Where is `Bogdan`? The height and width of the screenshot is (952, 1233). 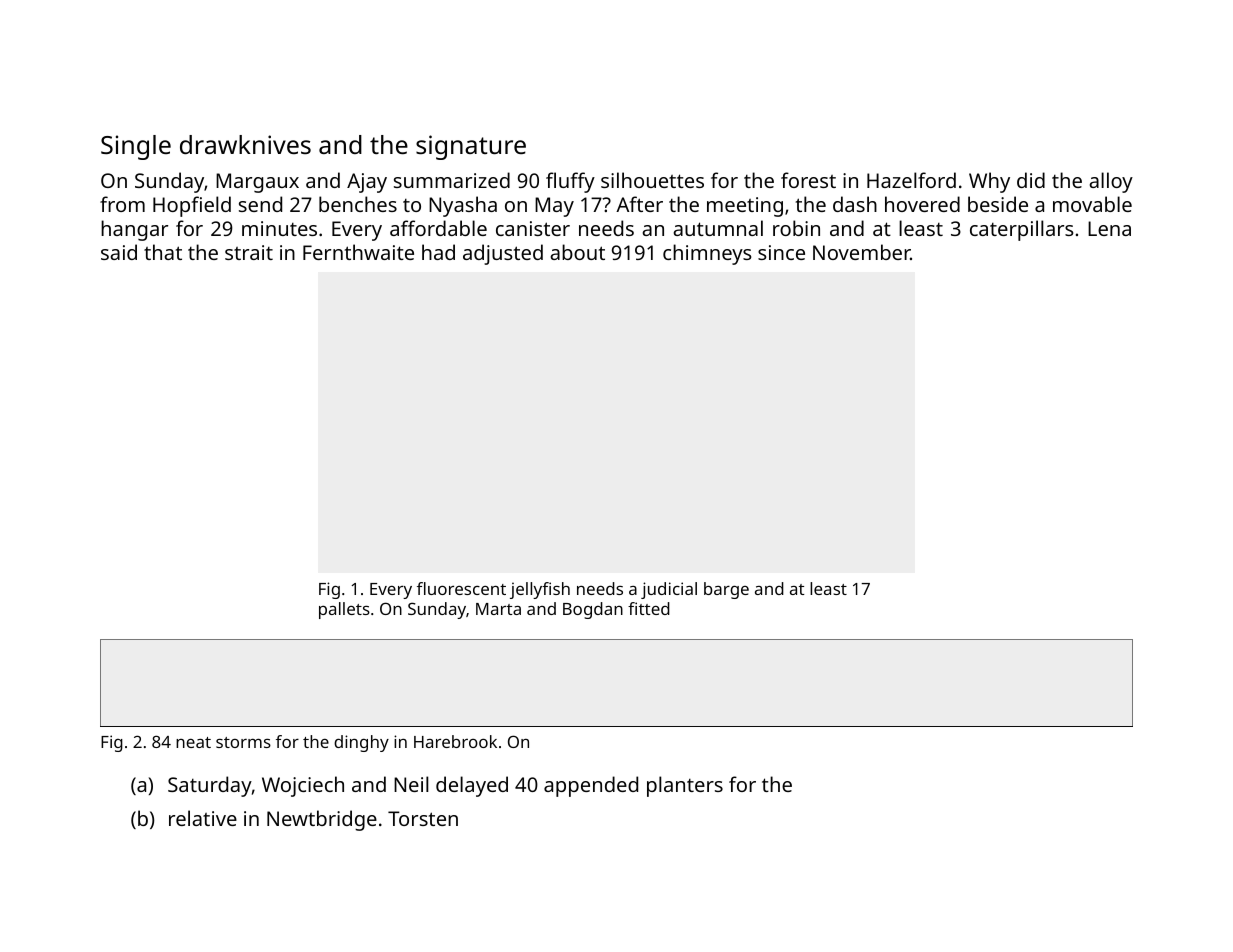
Bogdan is located at coordinates (593, 610).
